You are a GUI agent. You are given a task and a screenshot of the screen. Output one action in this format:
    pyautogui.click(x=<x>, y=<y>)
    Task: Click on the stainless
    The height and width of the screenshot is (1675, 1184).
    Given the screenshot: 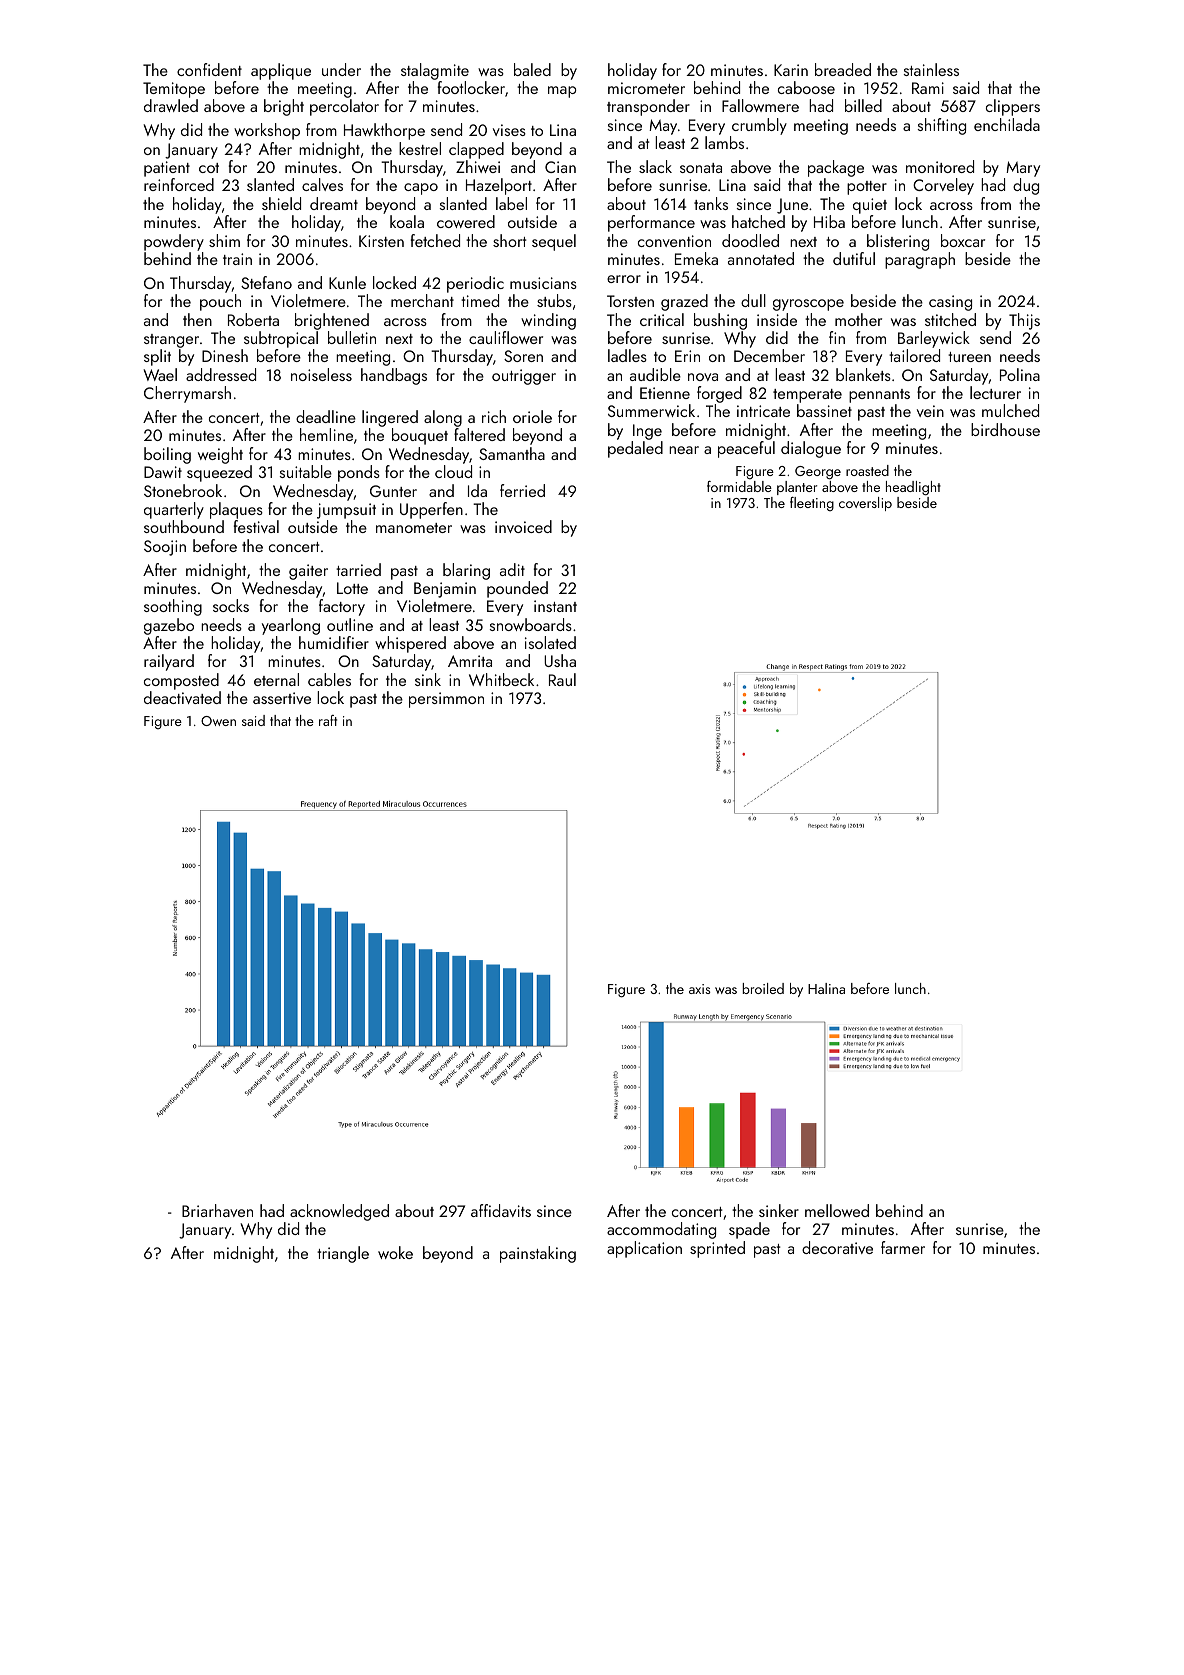 What is the action you would take?
    pyautogui.click(x=931, y=69)
